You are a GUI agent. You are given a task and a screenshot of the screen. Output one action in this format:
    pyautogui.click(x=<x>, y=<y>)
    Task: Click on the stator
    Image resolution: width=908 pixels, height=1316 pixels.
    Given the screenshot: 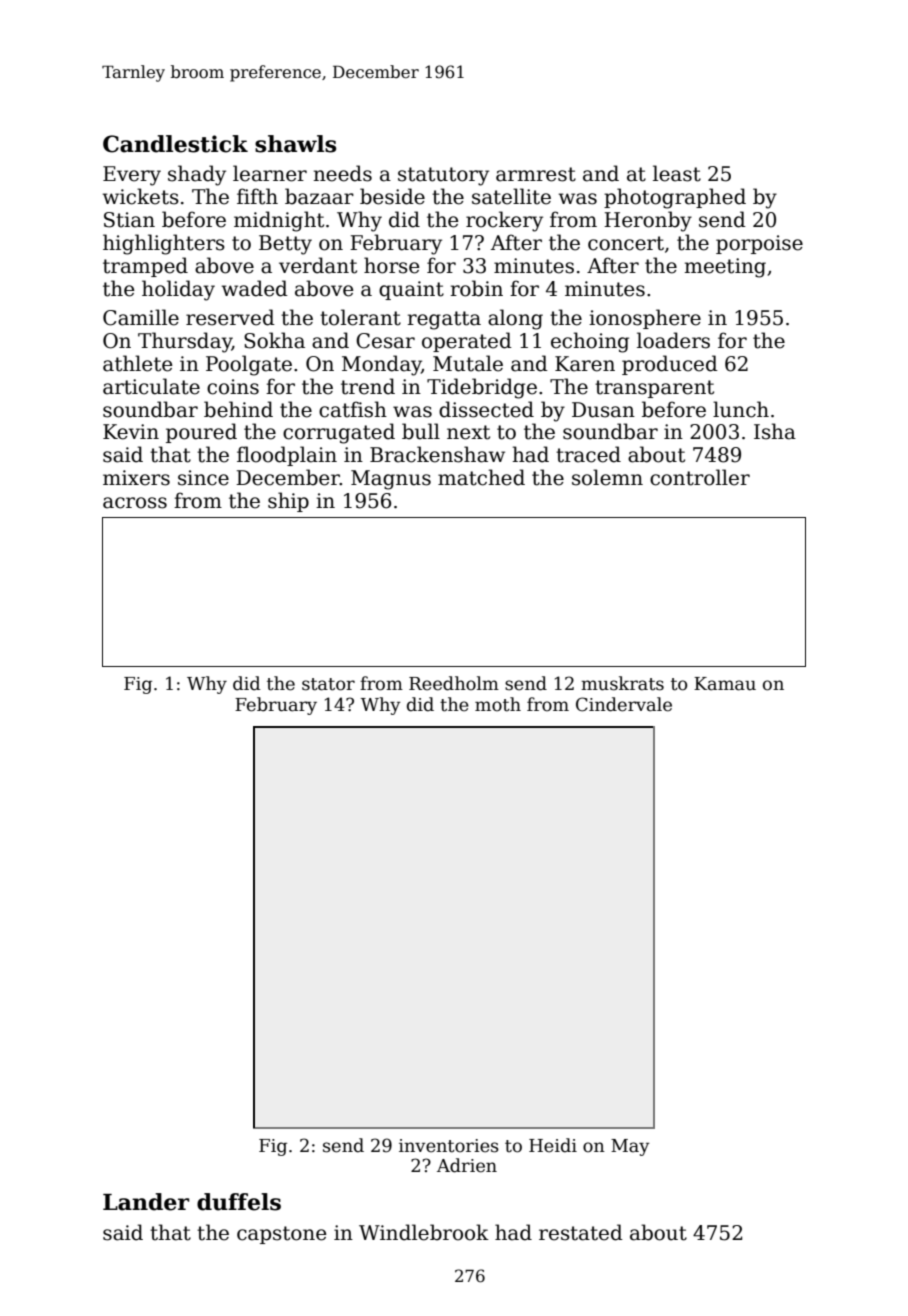 What is the action you would take?
    pyautogui.click(x=328, y=684)
